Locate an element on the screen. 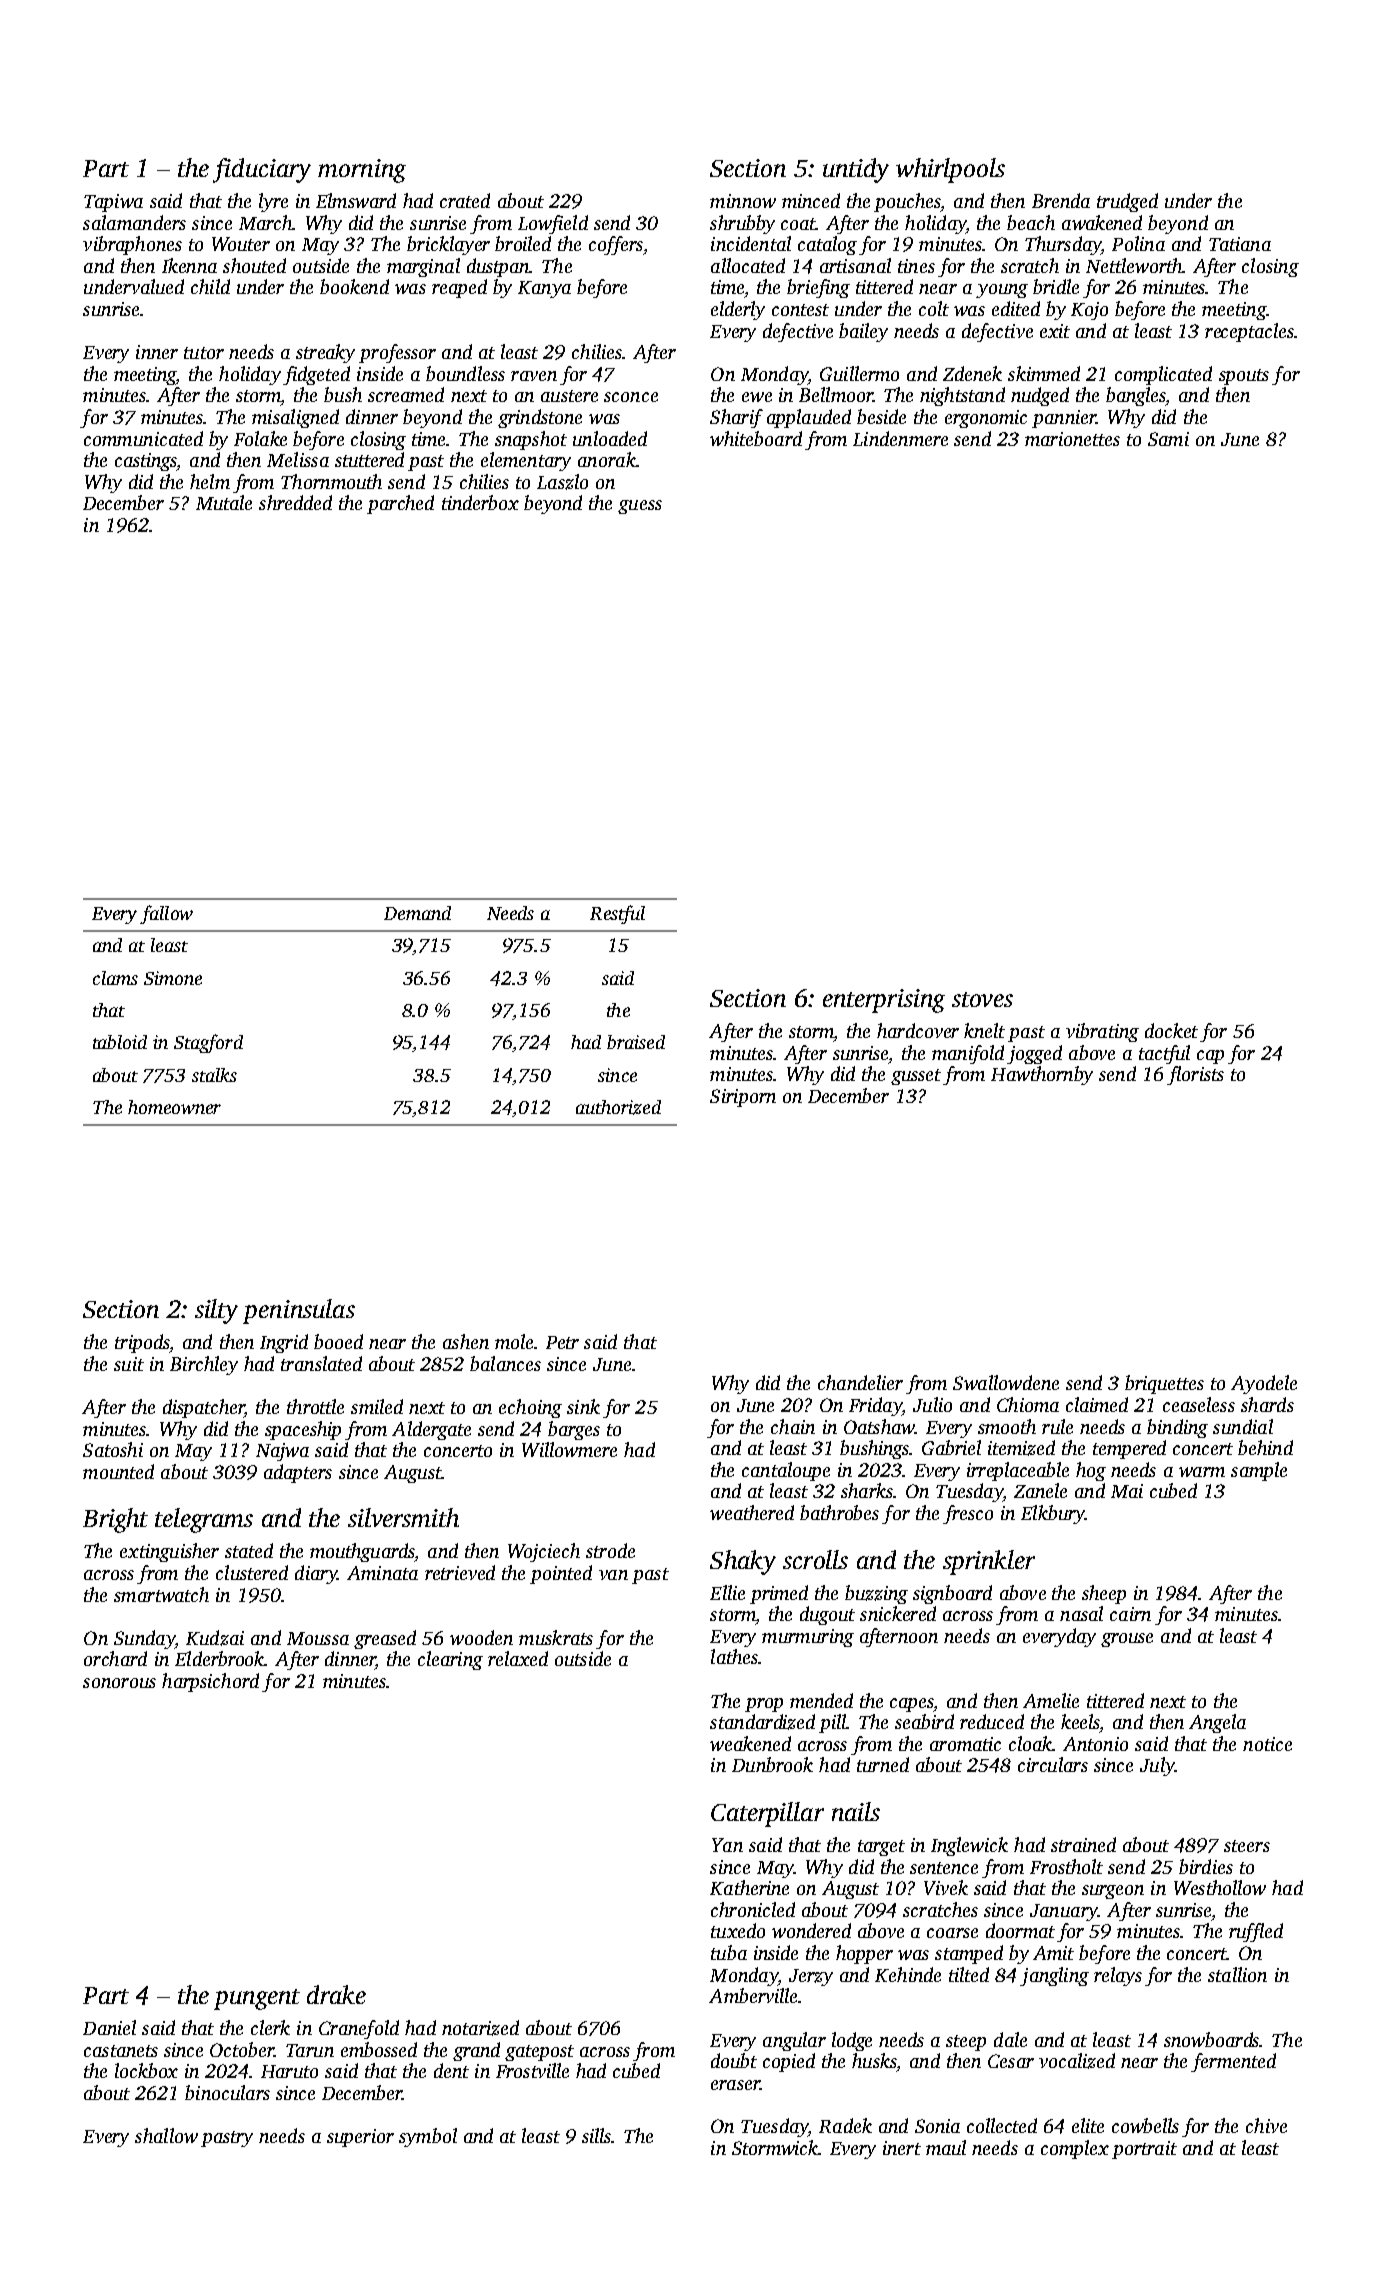  trudged is located at coordinates (1127, 202).
